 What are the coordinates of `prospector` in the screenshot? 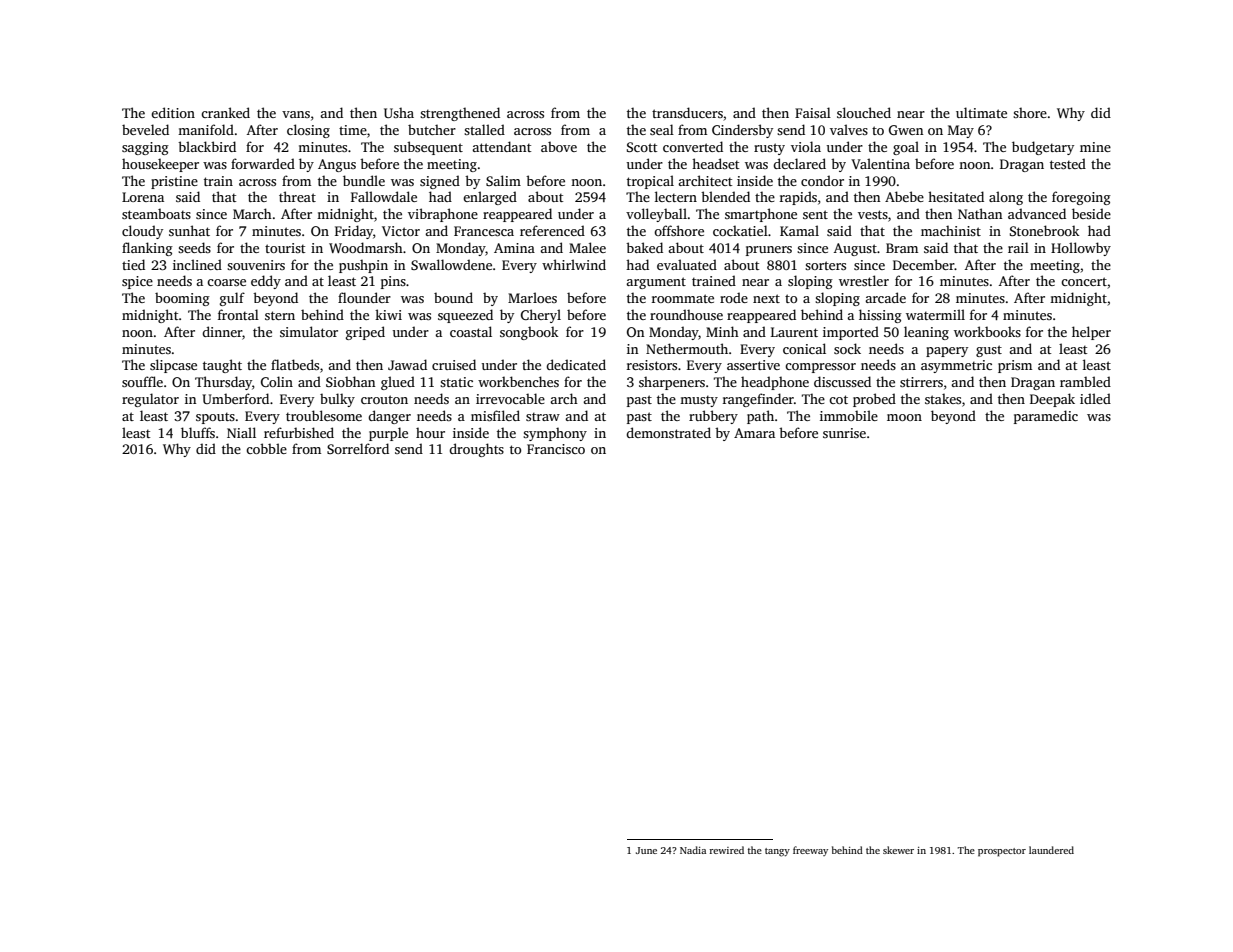 It's located at (1002, 852).
